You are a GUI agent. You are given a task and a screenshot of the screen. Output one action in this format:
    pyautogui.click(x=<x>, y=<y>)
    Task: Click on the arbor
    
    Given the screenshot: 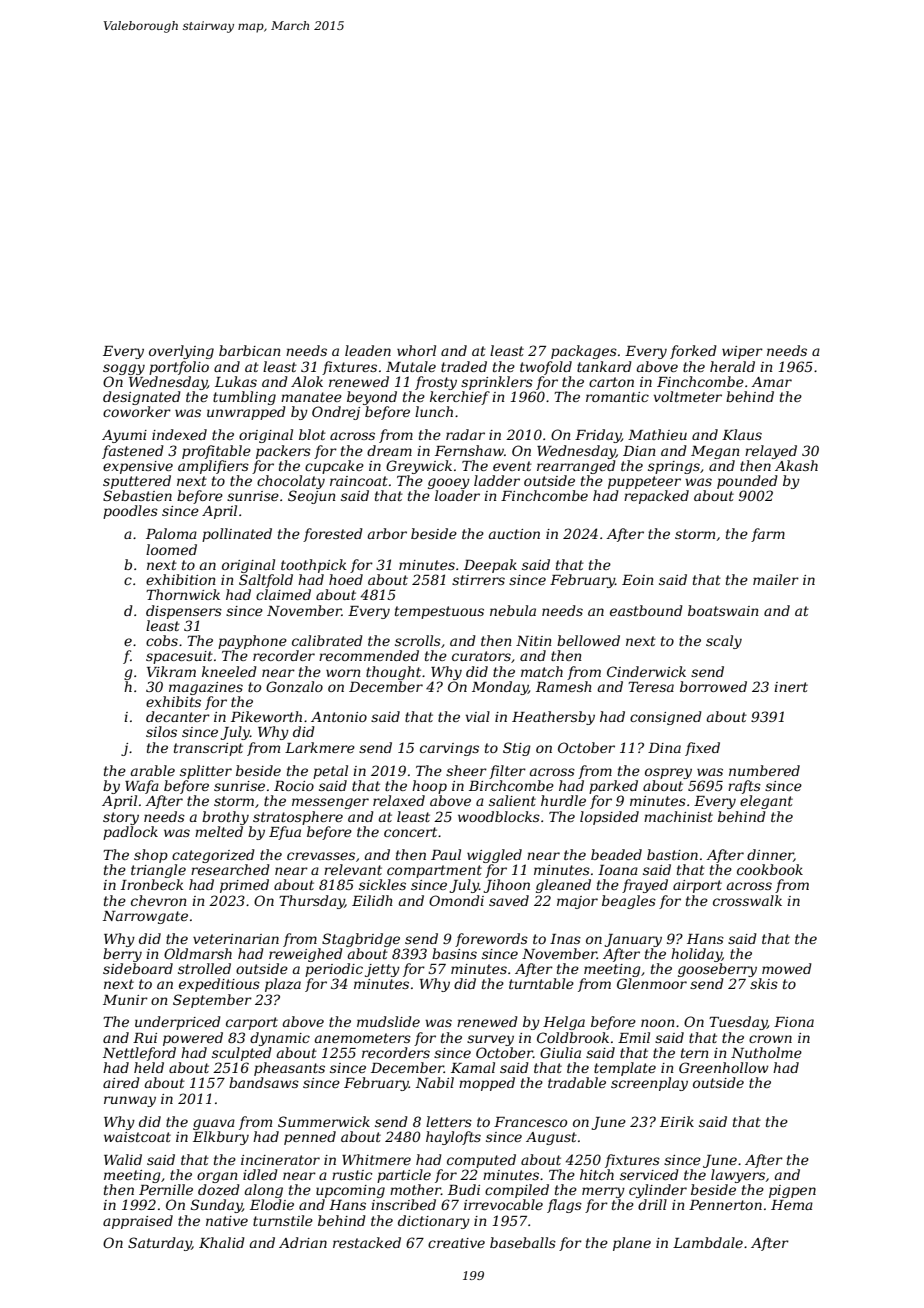 What is the action you would take?
    pyautogui.click(x=387, y=533)
